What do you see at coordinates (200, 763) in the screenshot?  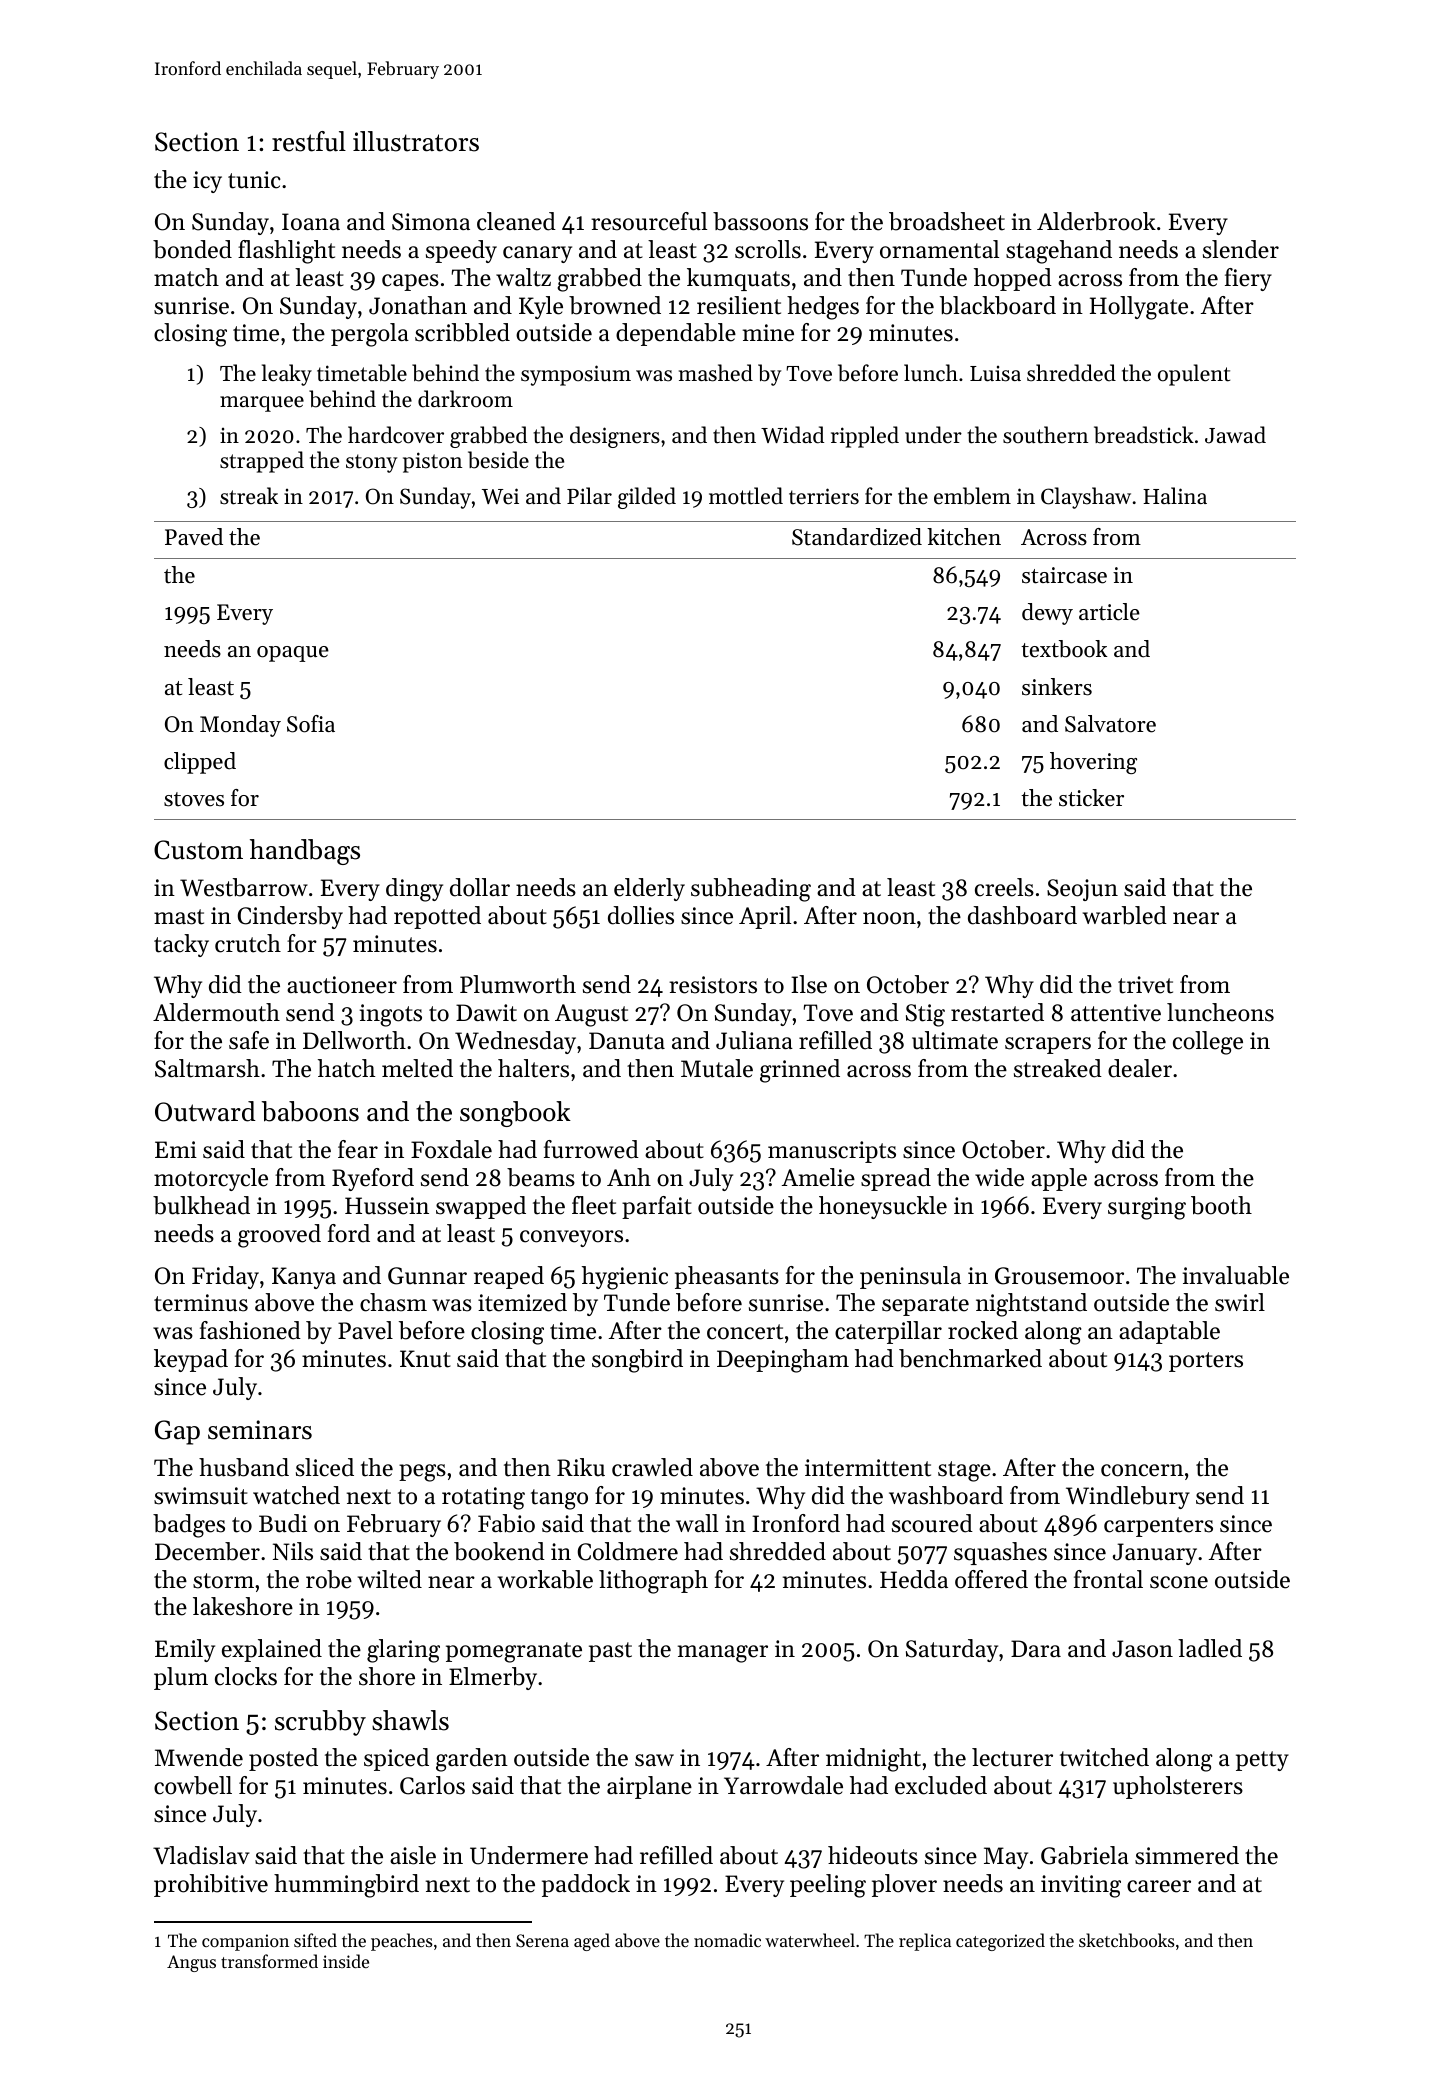 I see `clipped` at bounding box center [200, 763].
